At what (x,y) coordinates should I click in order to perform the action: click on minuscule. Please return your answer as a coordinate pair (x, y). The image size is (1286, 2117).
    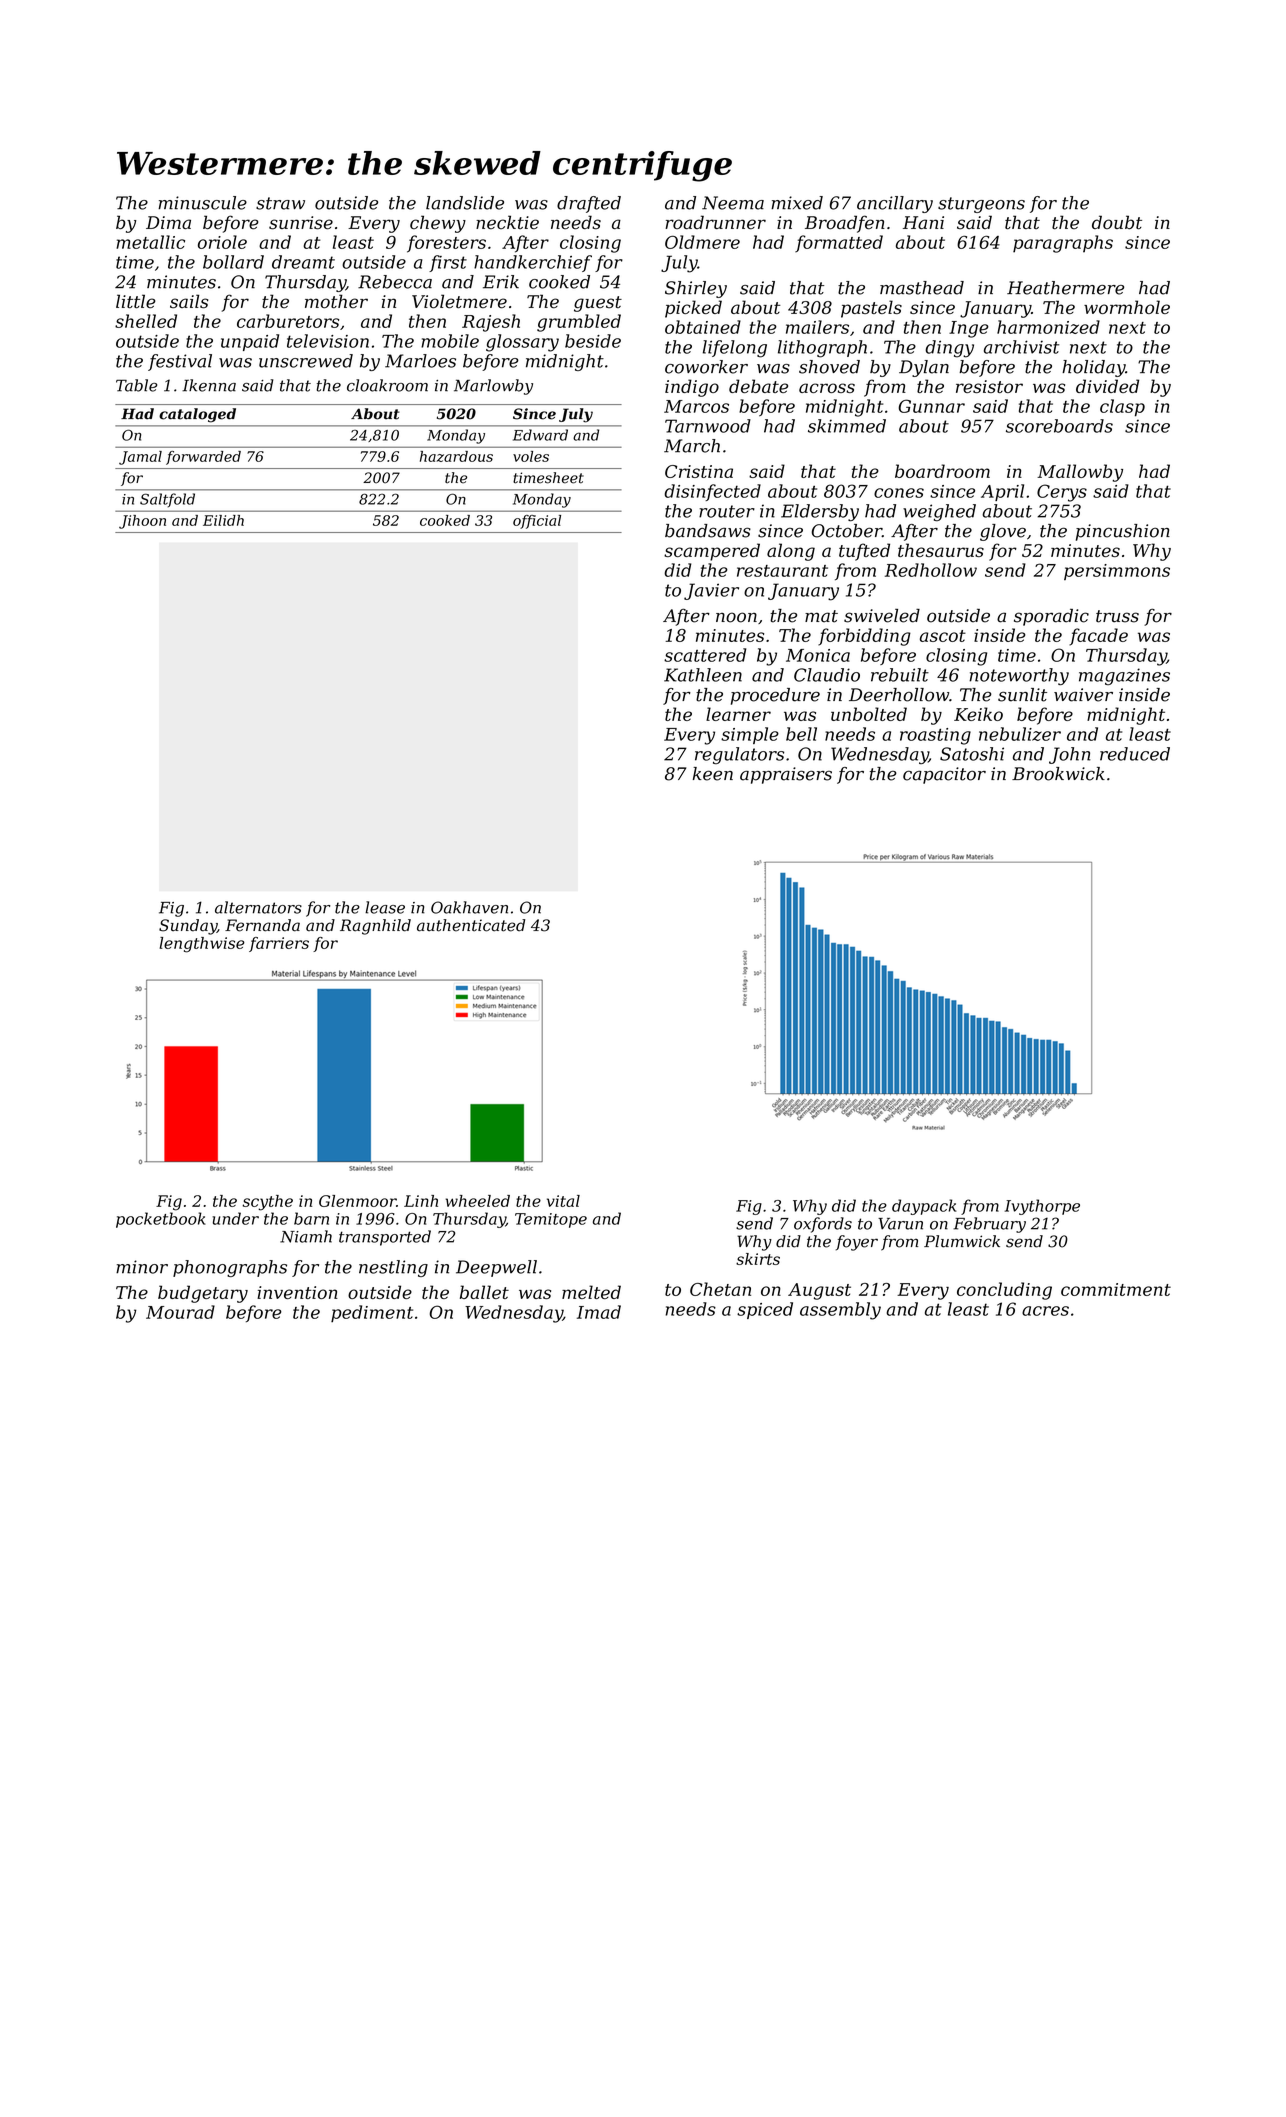
    Looking at the image, I should click on (202, 203).
